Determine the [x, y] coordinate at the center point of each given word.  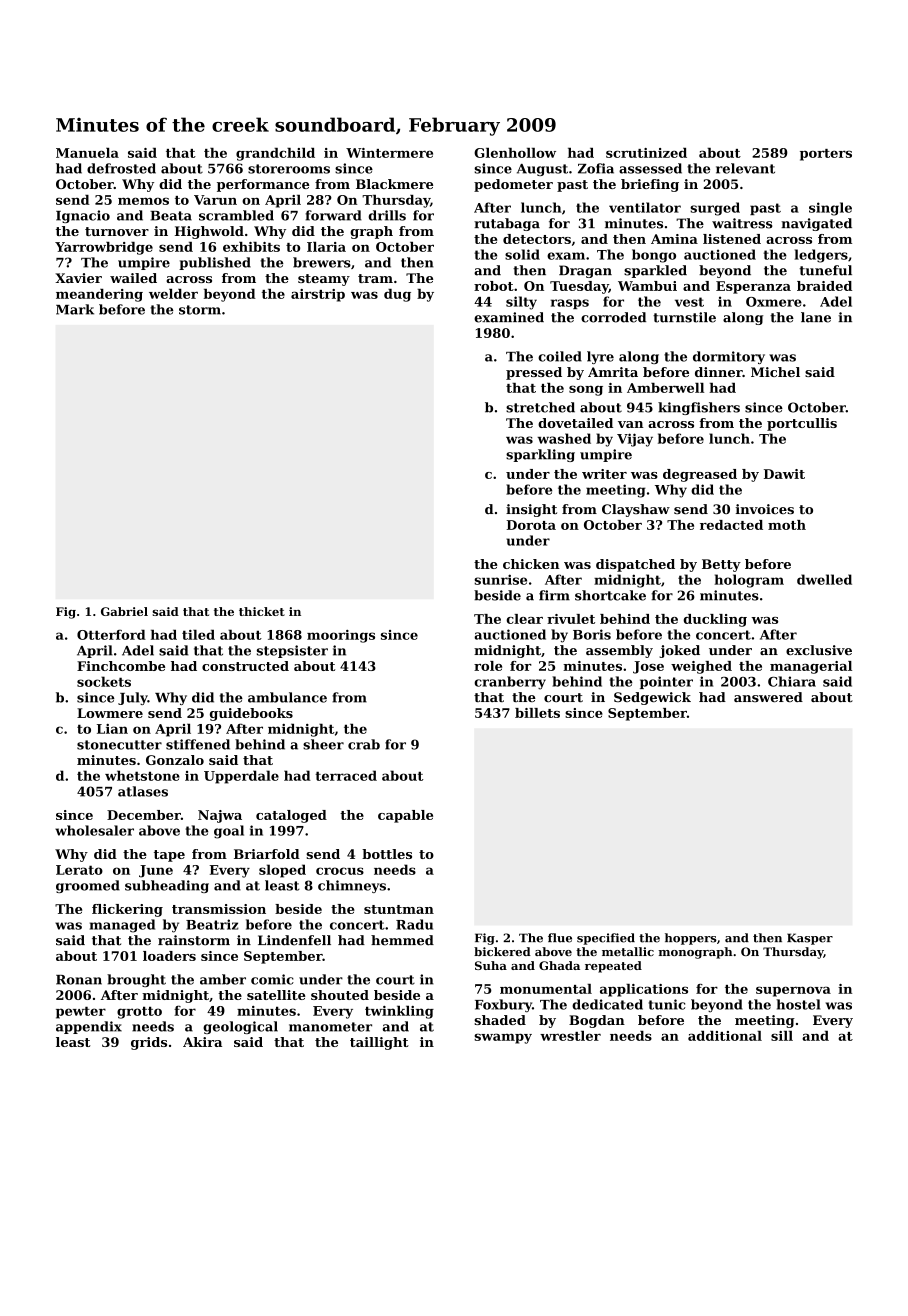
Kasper [810, 939]
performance [263, 185]
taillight [379, 1043]
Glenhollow [515, 153]
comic [272, 979]
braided [824, 286]
